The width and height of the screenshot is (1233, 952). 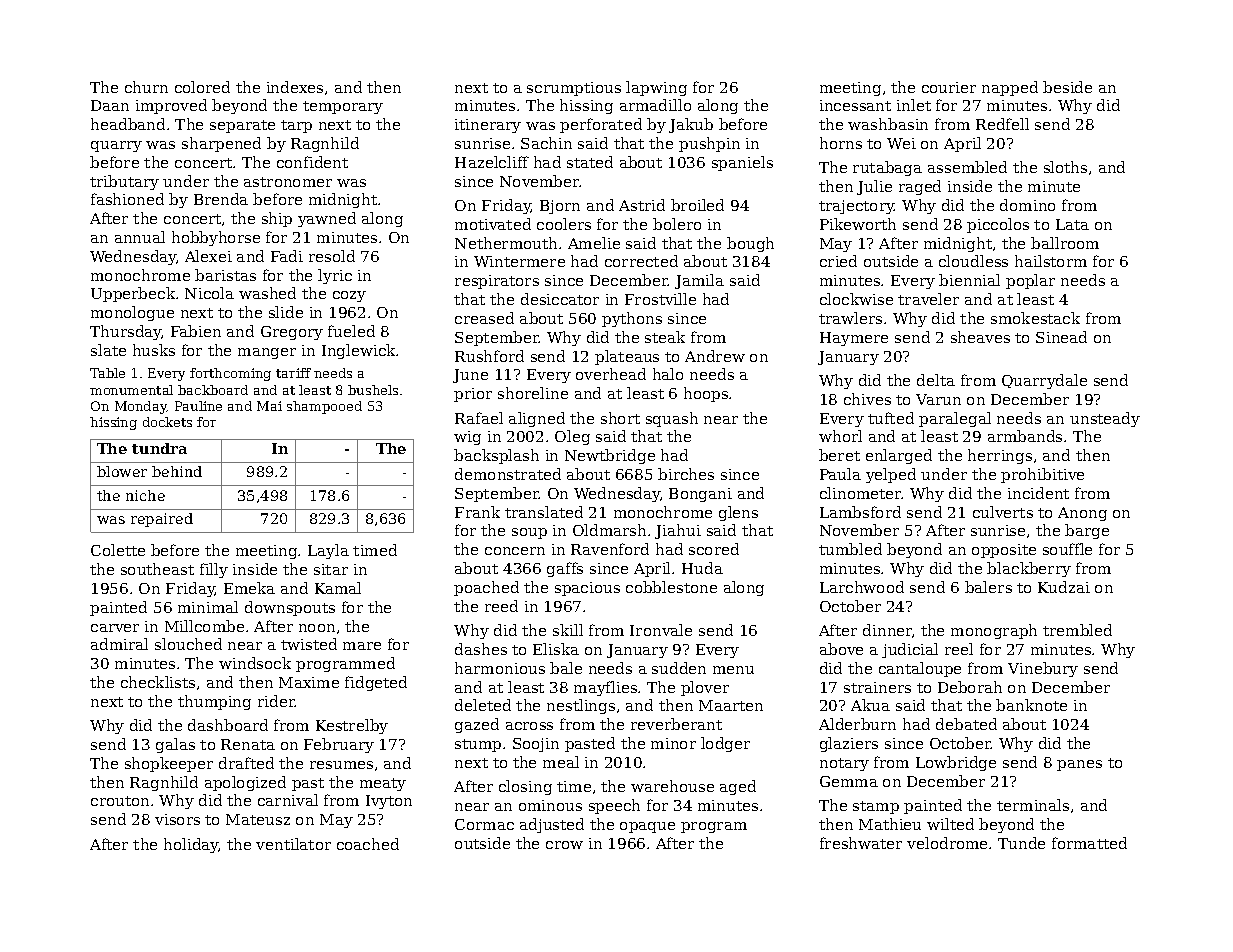 I want to click on Lambsford, so click(x=860, y=512).
